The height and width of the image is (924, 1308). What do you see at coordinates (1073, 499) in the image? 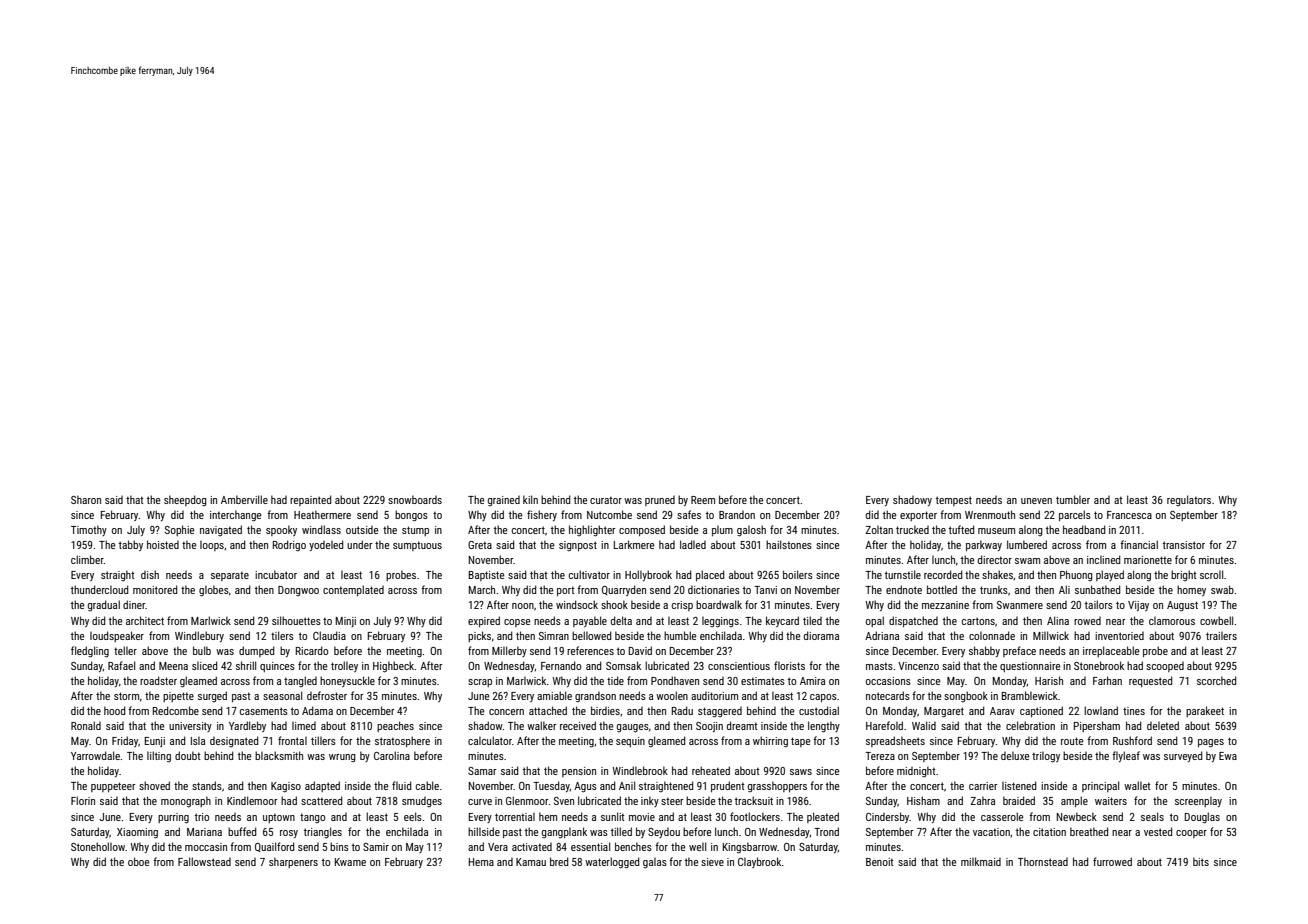
I see `tumbler` at bounding box center [1073, 499].
